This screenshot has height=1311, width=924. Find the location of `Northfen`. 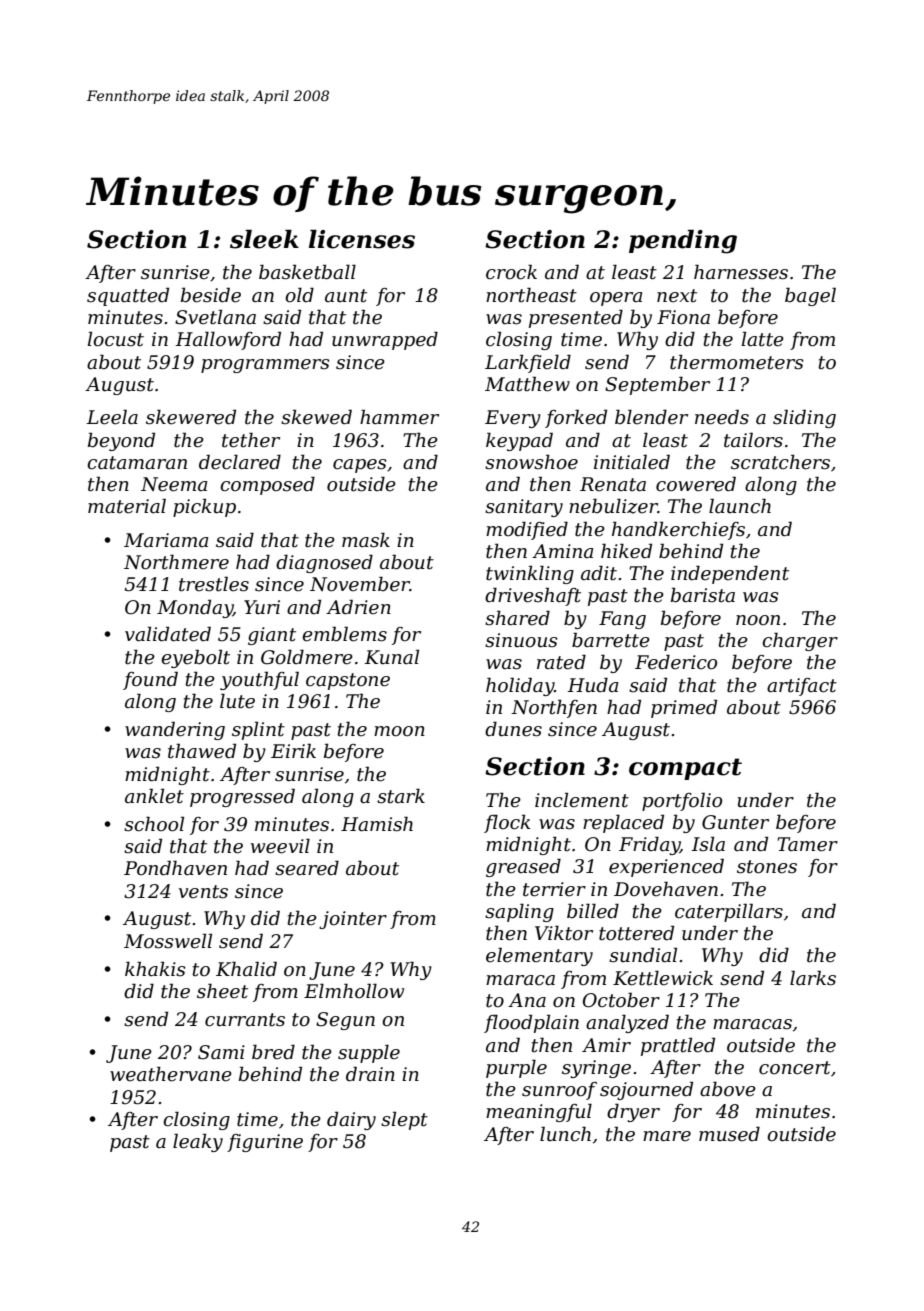

Northfen is located at coordinates (554, 708).
